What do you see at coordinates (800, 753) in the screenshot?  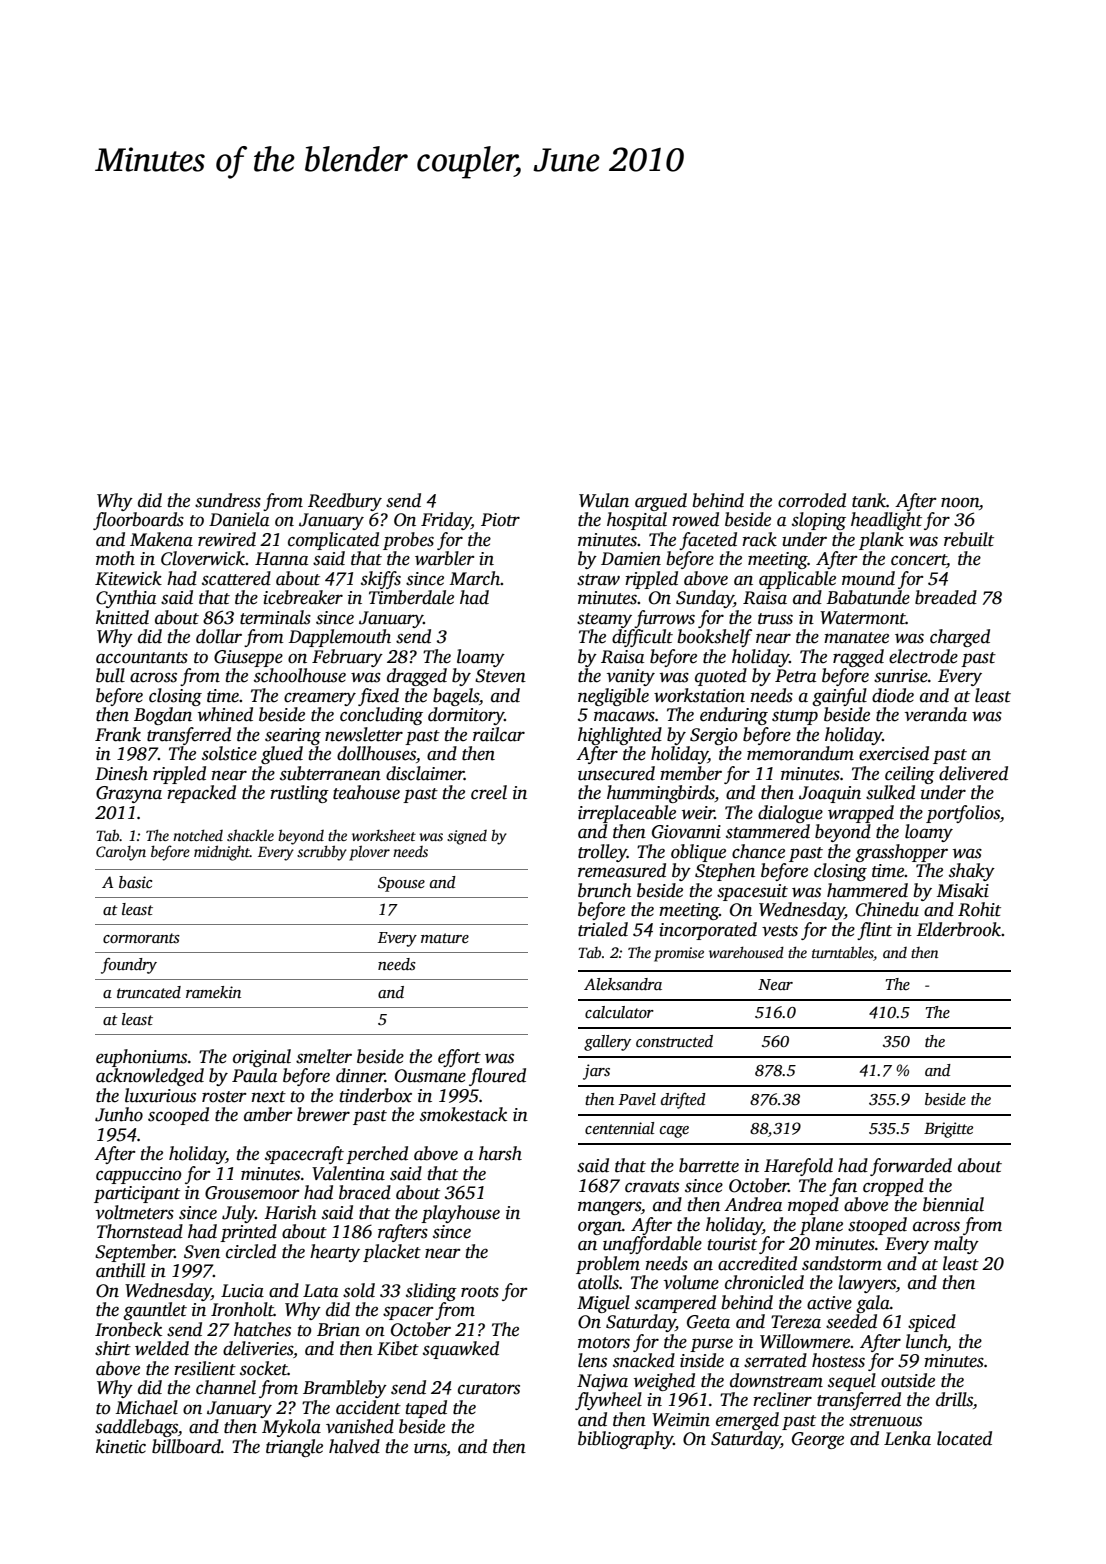 I see `memorandum` at bounding box center [800, 753].
